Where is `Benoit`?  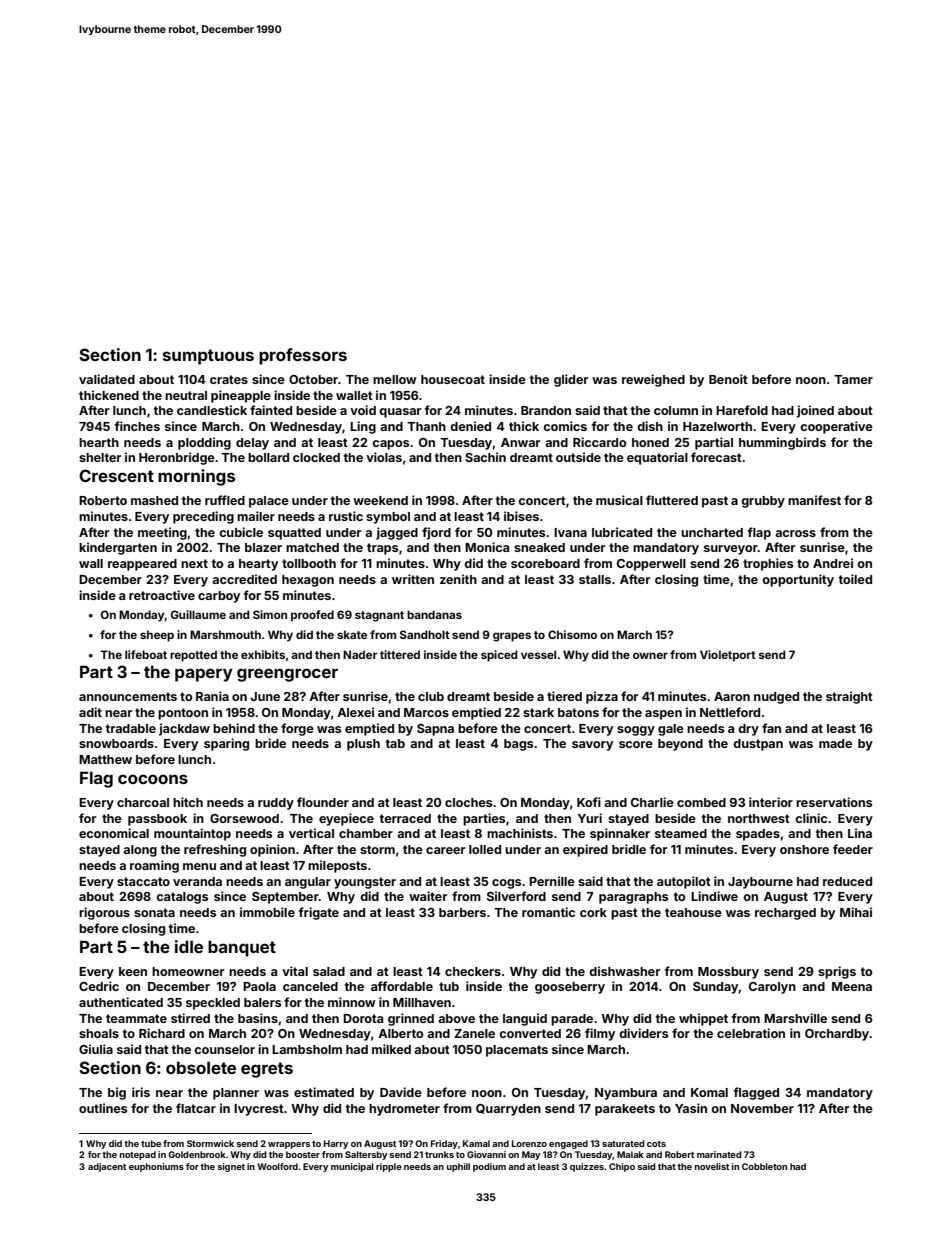
Benoit is located at coordinates (728, 379).
